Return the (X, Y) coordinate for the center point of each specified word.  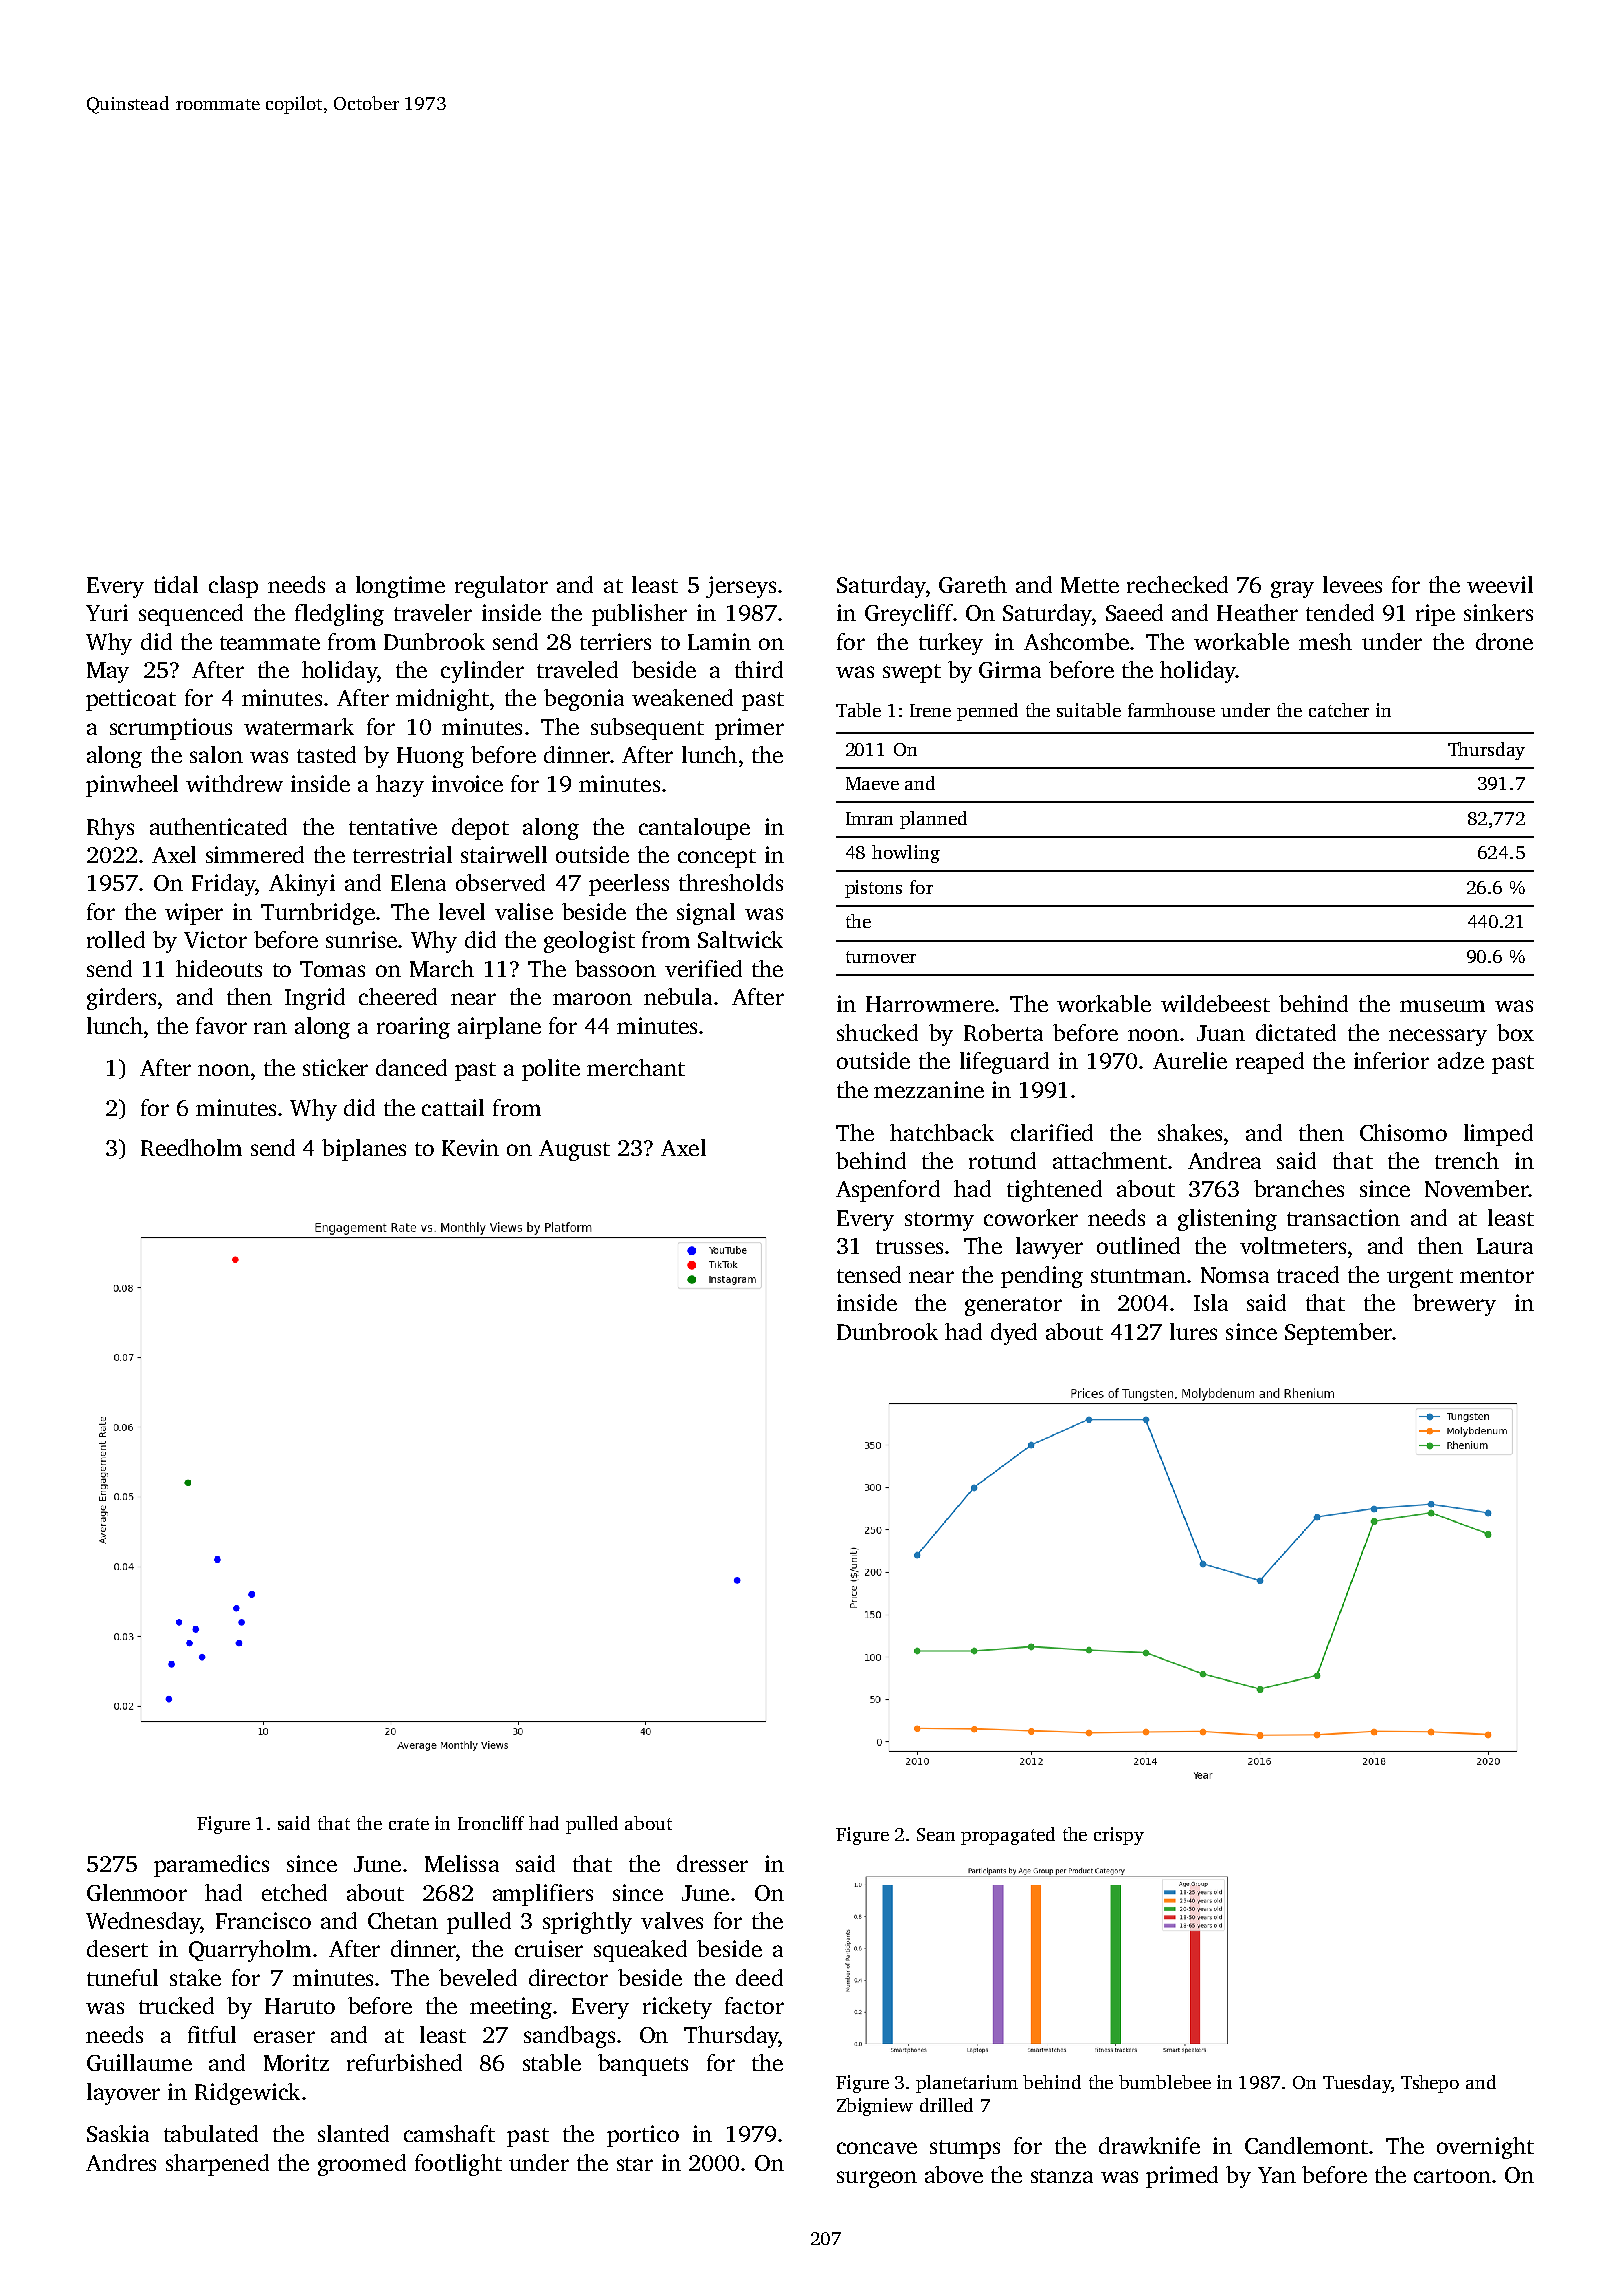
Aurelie (1190, 1060)
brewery (1454, 1305)
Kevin (470, 1147)
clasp (233, 587)
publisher (639, 615)
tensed (869, 1274)
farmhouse (1171, 710)
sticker (335, 1067)
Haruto (300, 2006)
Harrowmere (930, 1004)
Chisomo (1403, 1132)
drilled (946, 2105)
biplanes (364, 1150)
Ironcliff (491, 1823)
